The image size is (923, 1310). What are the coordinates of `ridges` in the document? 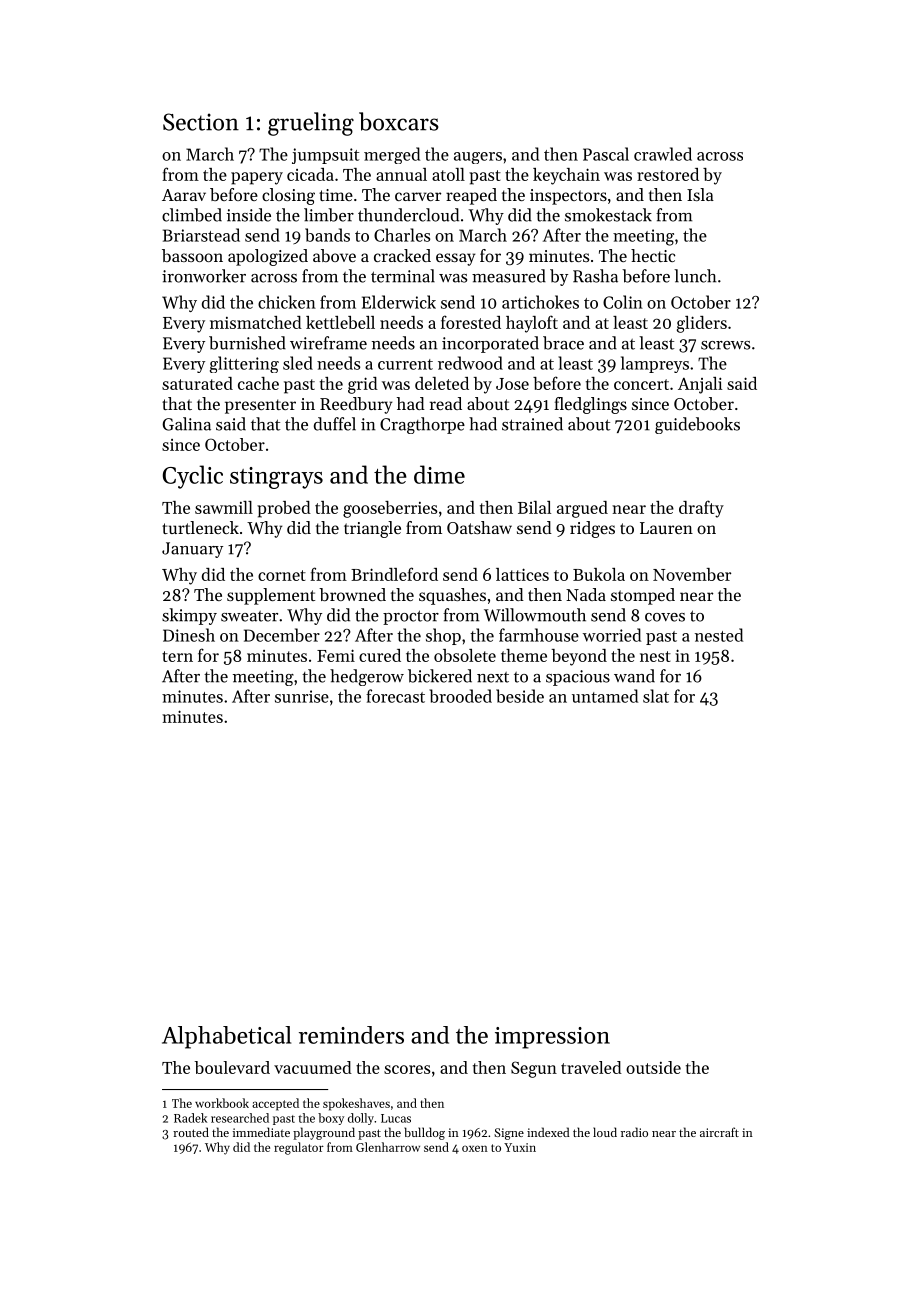 It's located at (592, 529).
